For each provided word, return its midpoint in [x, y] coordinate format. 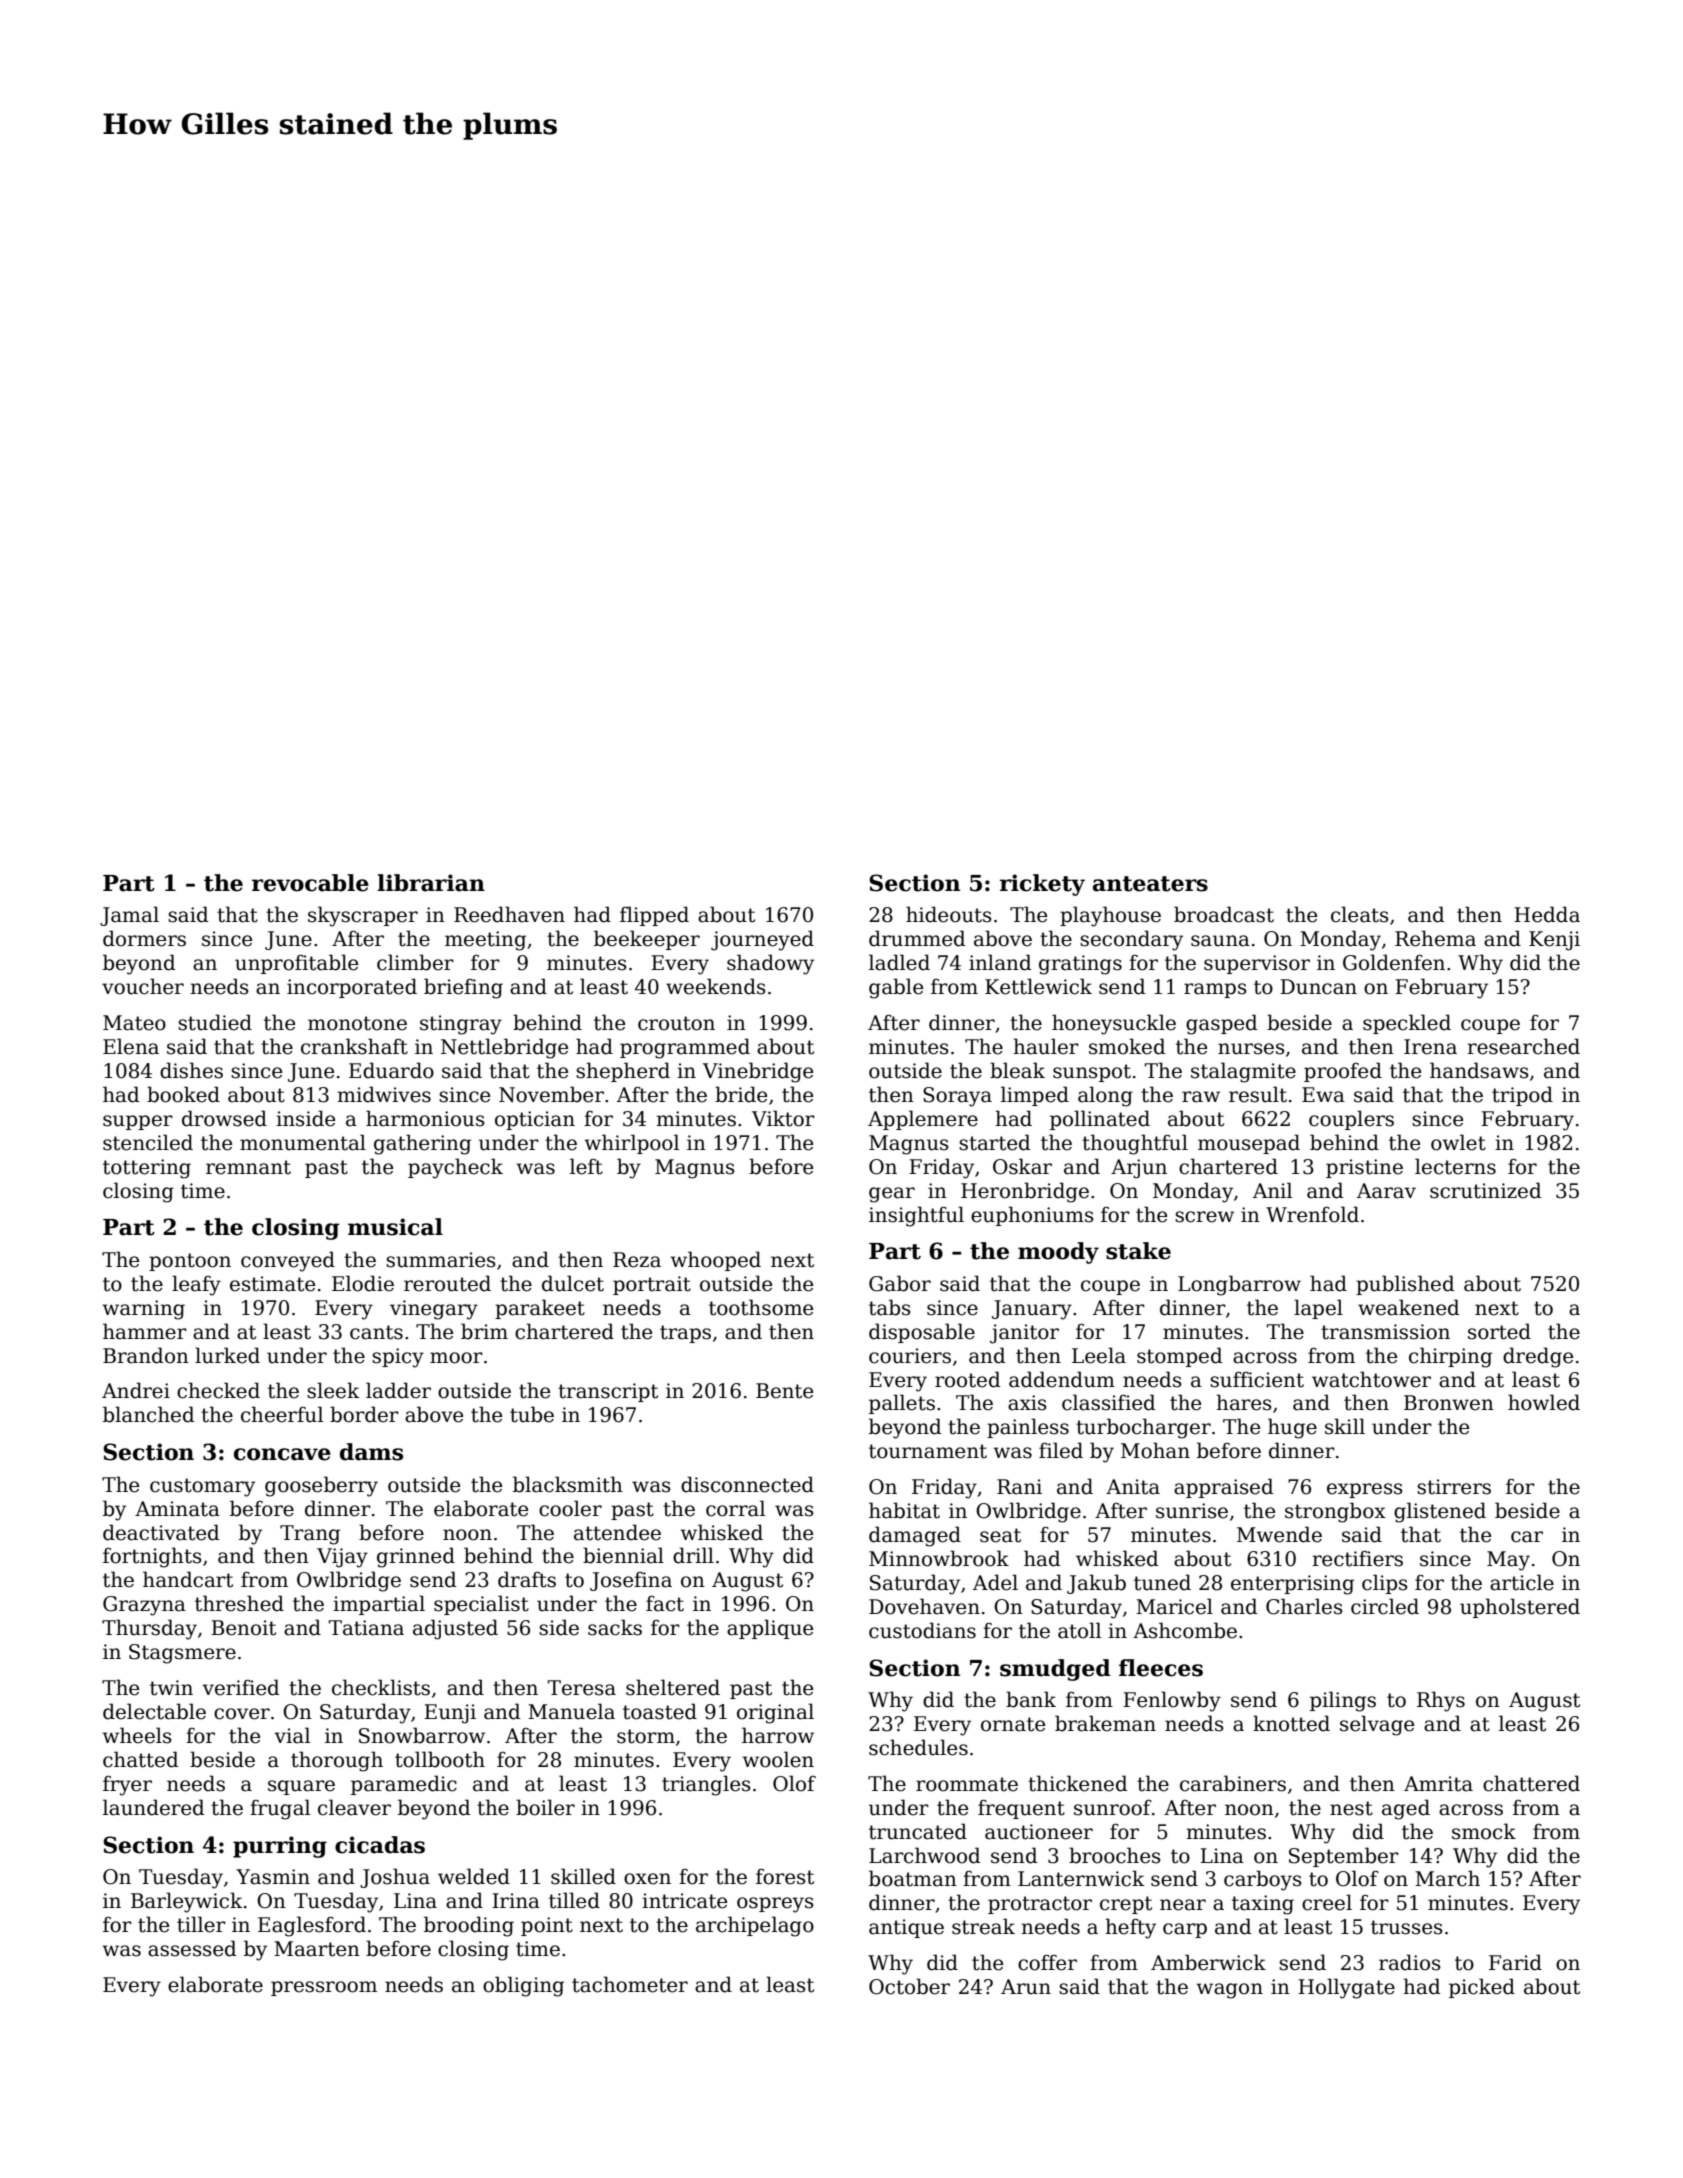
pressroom [324, 1988]
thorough [337, 1761]
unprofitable [296, 964]
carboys [1263, 1880]
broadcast [1224, 914]
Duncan [1318, 987]
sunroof [1113, 1807]
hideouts [949, 914]
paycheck [455, 1168]
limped [1035, 1096]
